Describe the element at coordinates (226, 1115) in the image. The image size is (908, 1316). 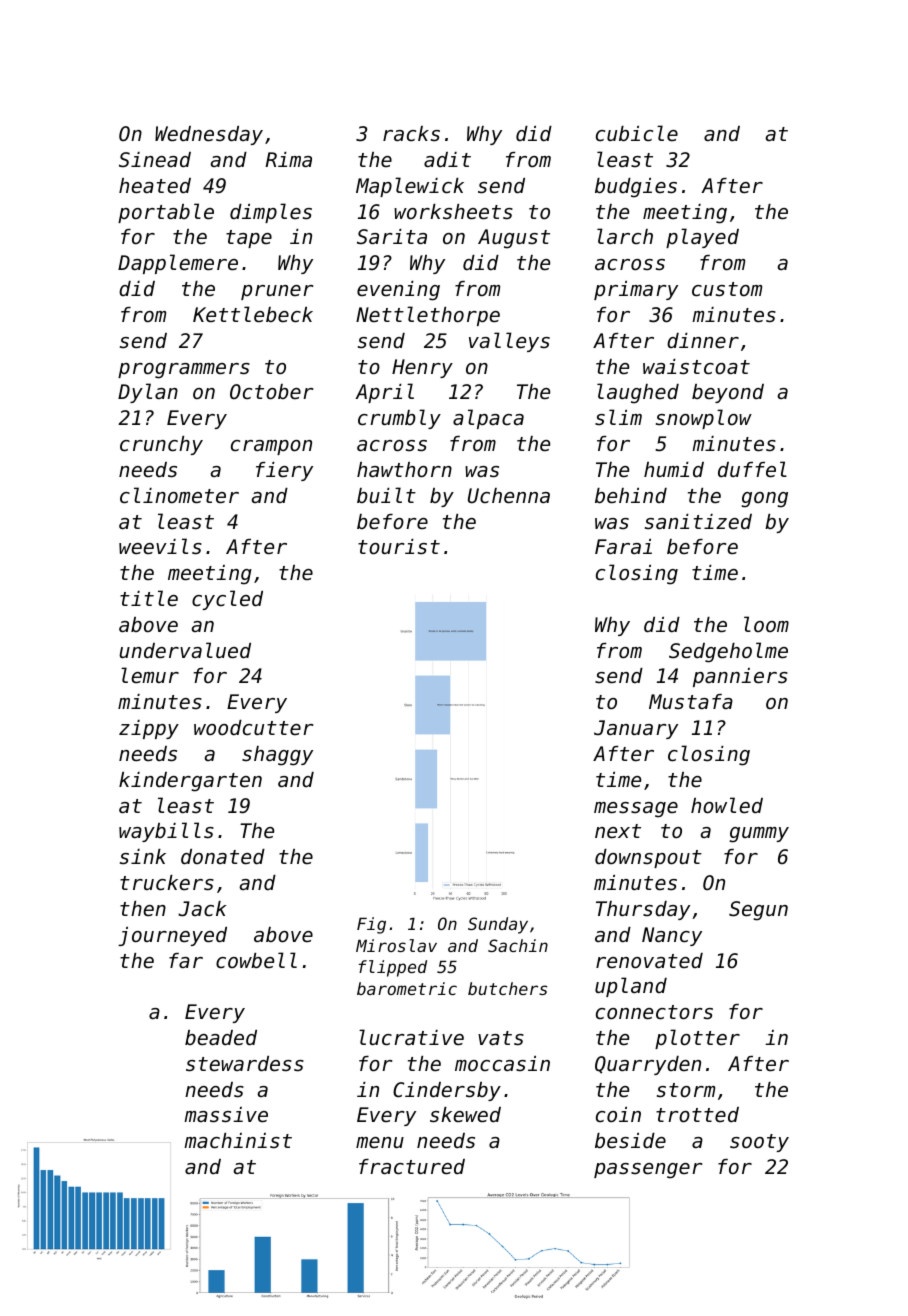
I see `massive` at that location.
